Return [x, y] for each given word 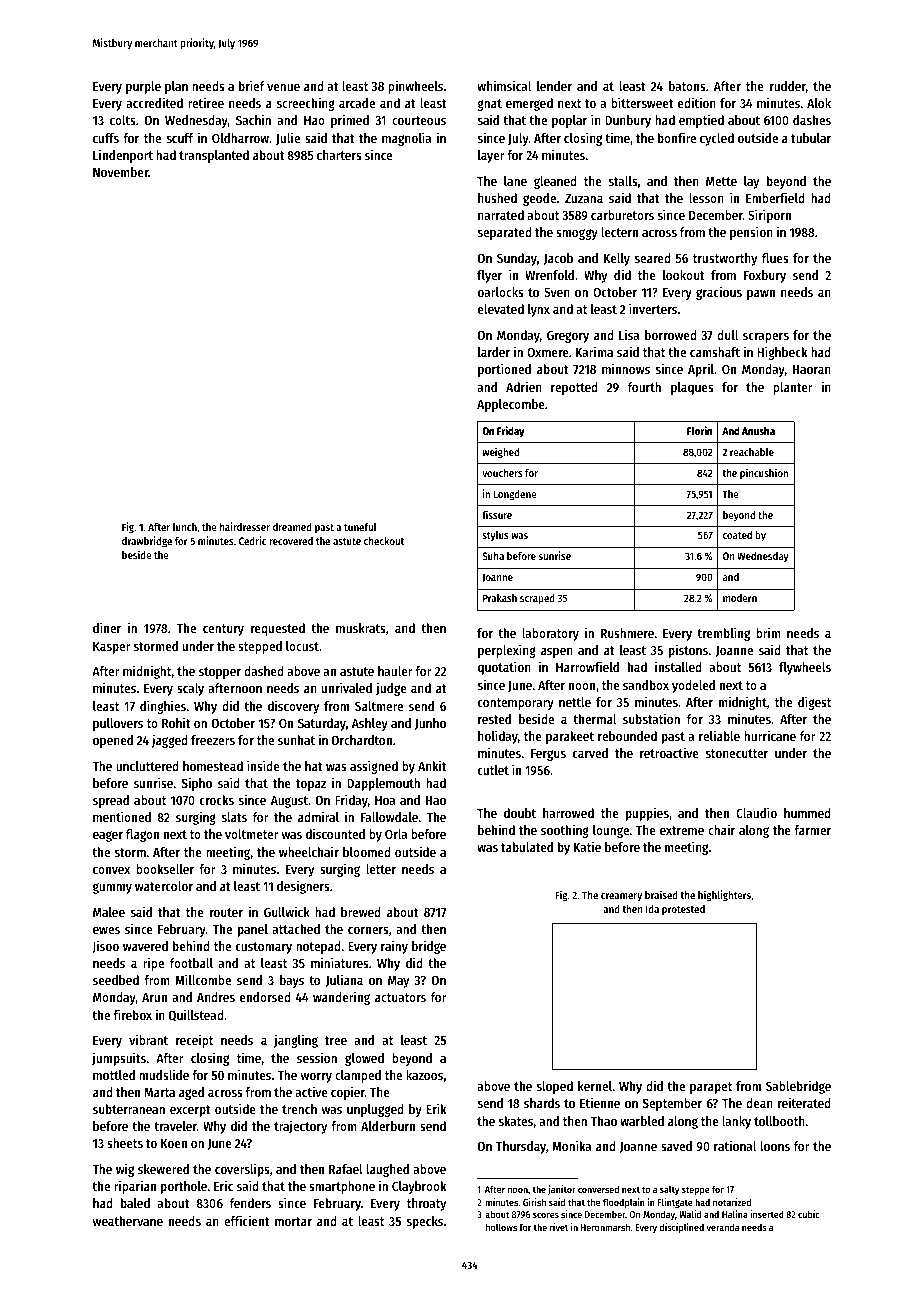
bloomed [367, 852]
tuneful [360, 527]
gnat [489, 105]
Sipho [197, 784]
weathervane [128, 1221]
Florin [699, 430]
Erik [436, 1108]
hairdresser [245, 526]
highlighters [724, 896]
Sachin [253, 119]
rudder [788, 86]
